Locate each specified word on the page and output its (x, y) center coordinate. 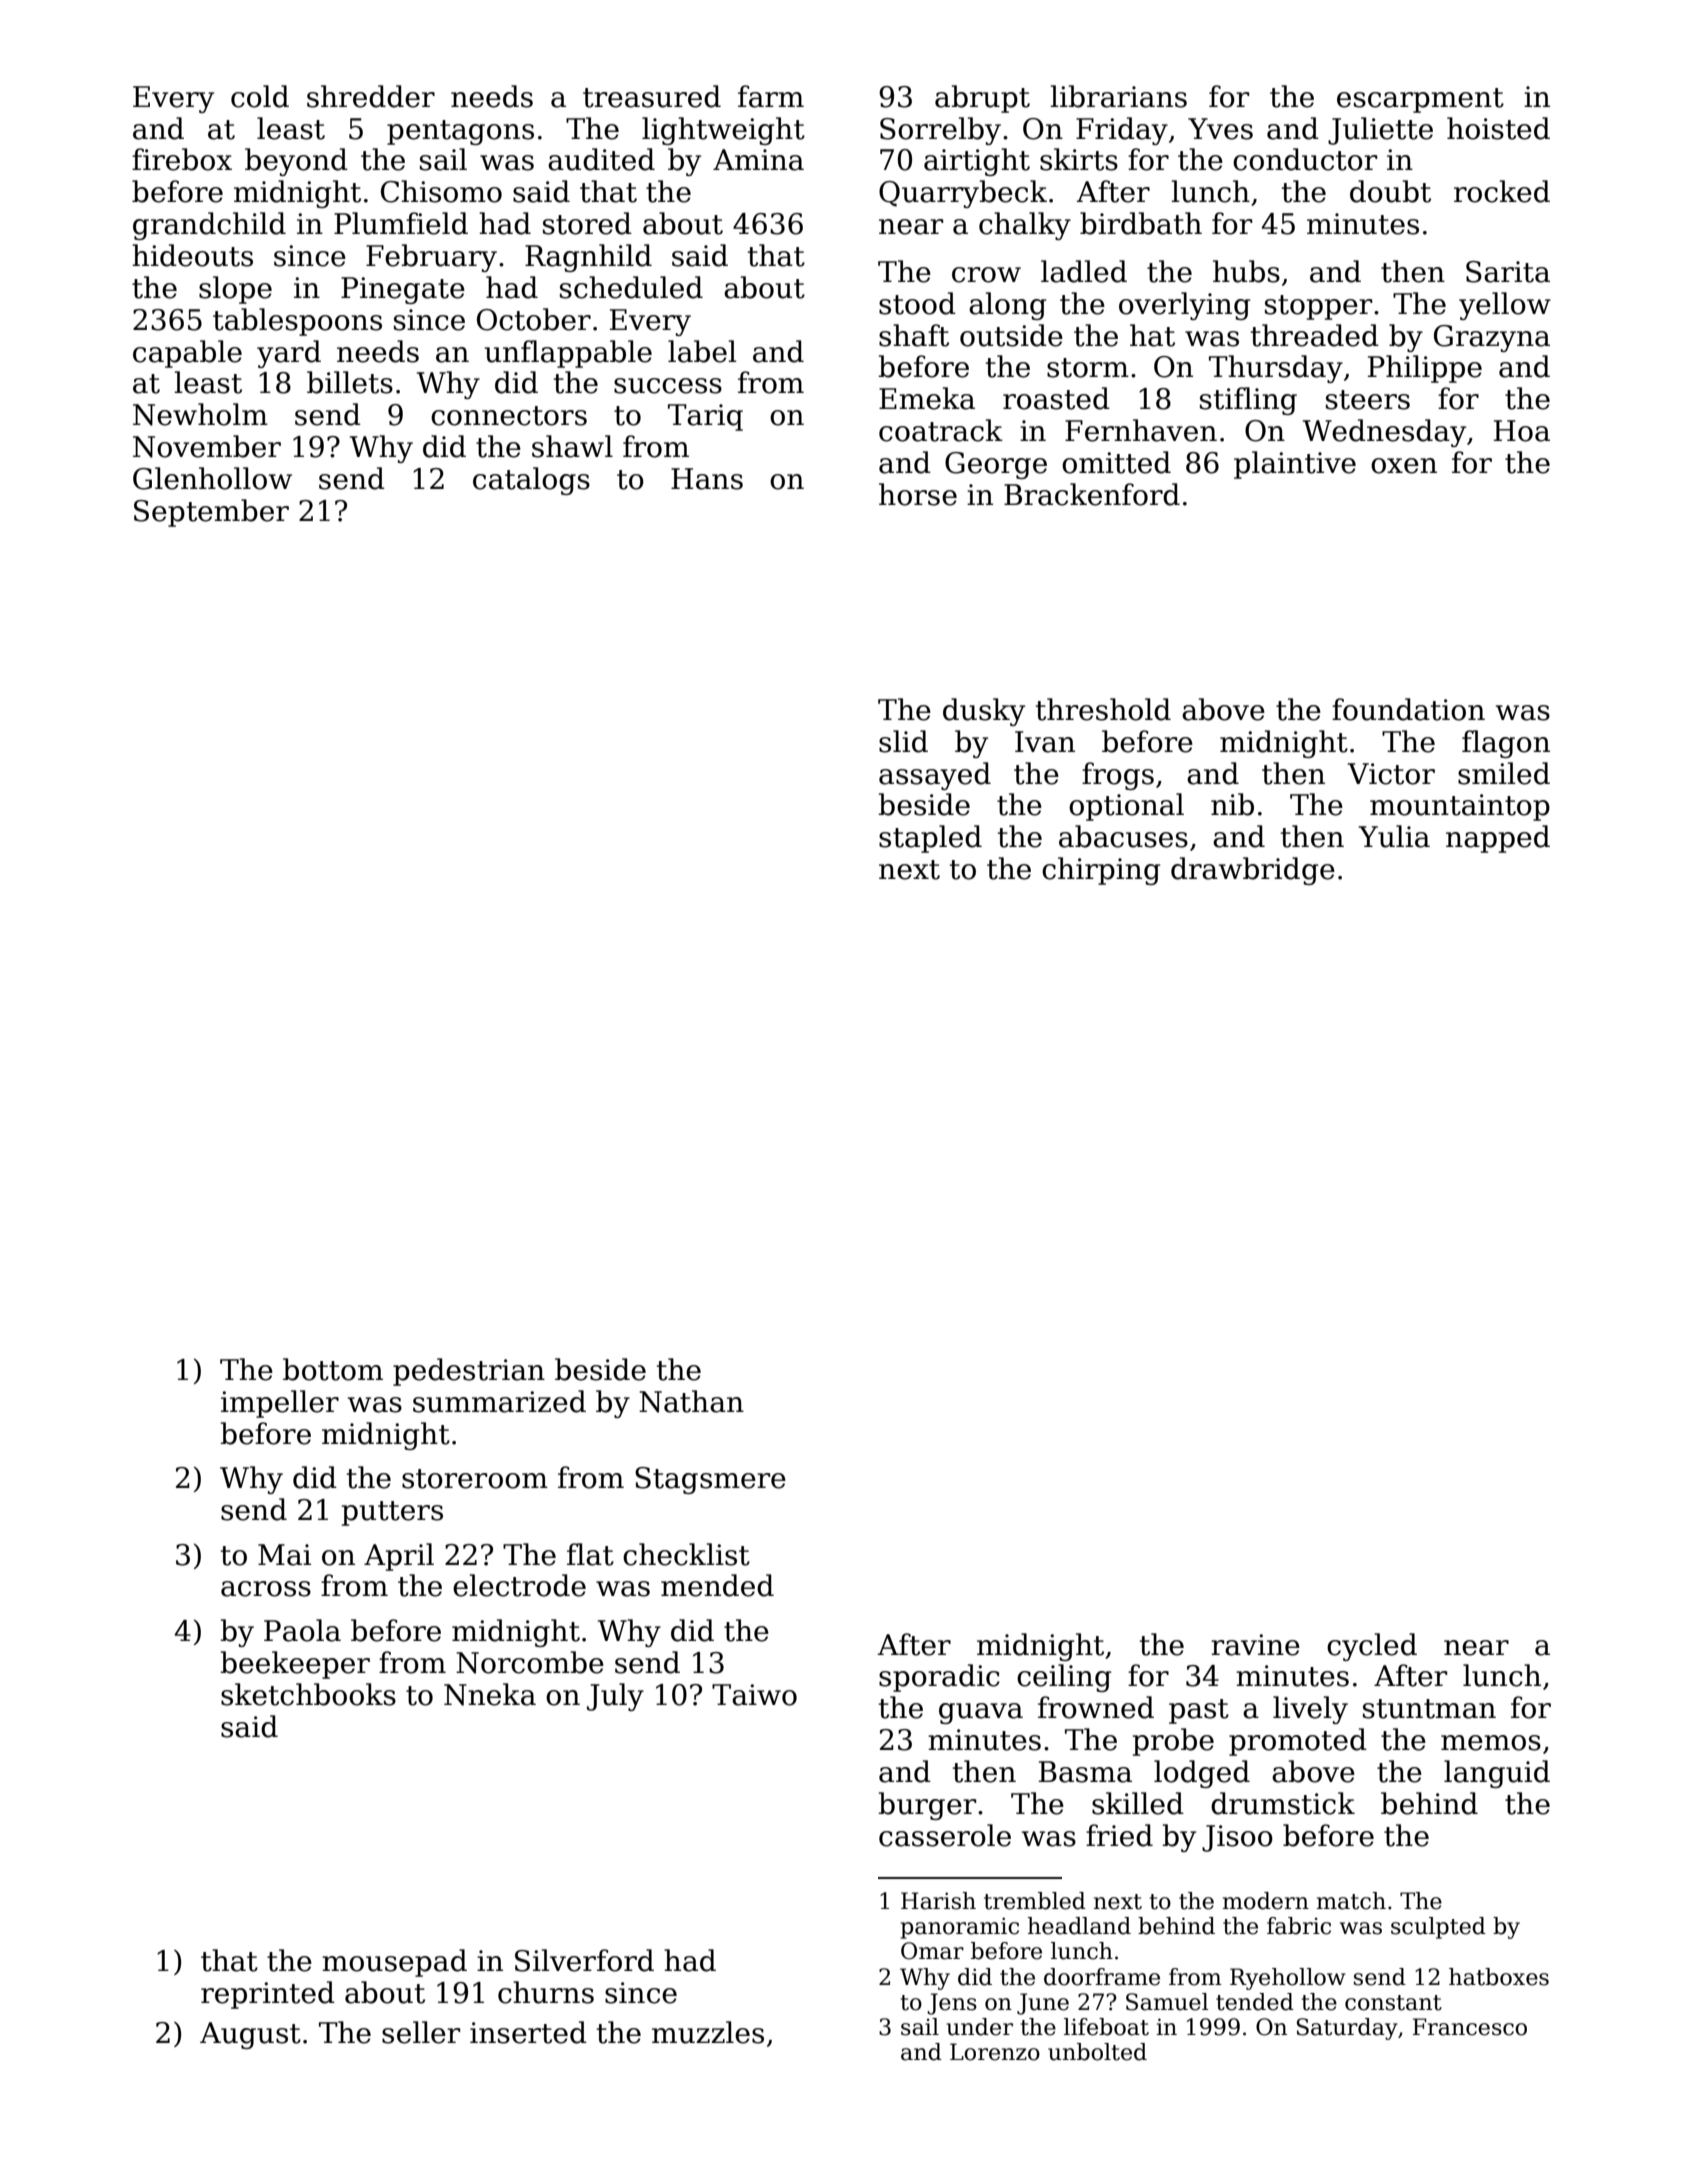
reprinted (268, 1995)
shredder (371, 96)
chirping (1101, 871)
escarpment (1420, 100)
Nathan (691, 1401)
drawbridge (1253, 871)
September (211, 513)
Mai (284, 1555)
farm (771, 96)
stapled (930, 839)
